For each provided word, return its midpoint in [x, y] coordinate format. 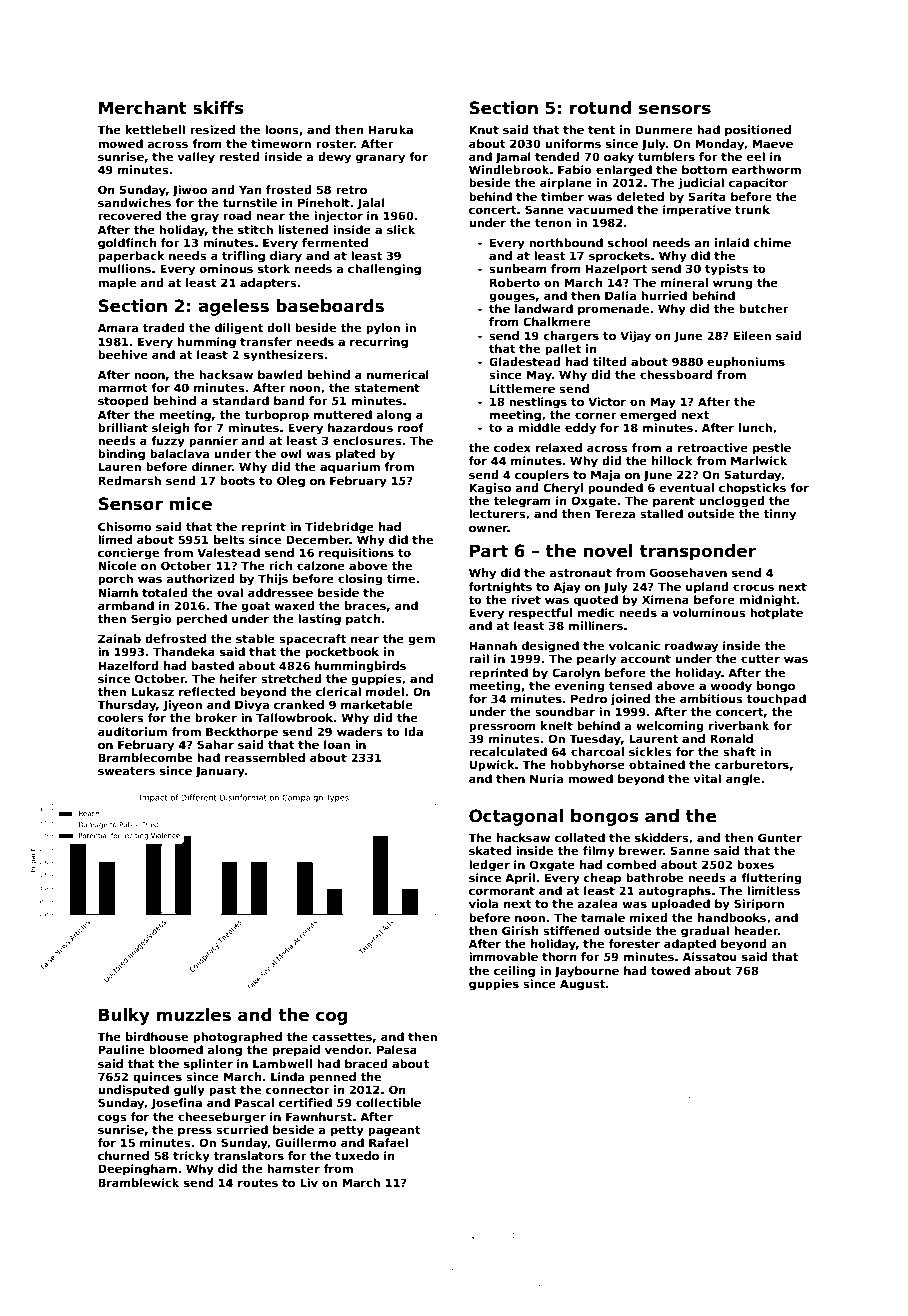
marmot [122, 388]
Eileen [752, 335]
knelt [557, 725]
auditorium [132, 731]
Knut [484, 129]
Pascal [254, 1102]
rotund [600, 108]
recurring [379, 343]
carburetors [752, 764]
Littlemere [522, 388]
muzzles [194, 1015]
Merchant [143, 108]
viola [483, 903]
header [756, 930]
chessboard [676, 374]
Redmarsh [129, 480]
